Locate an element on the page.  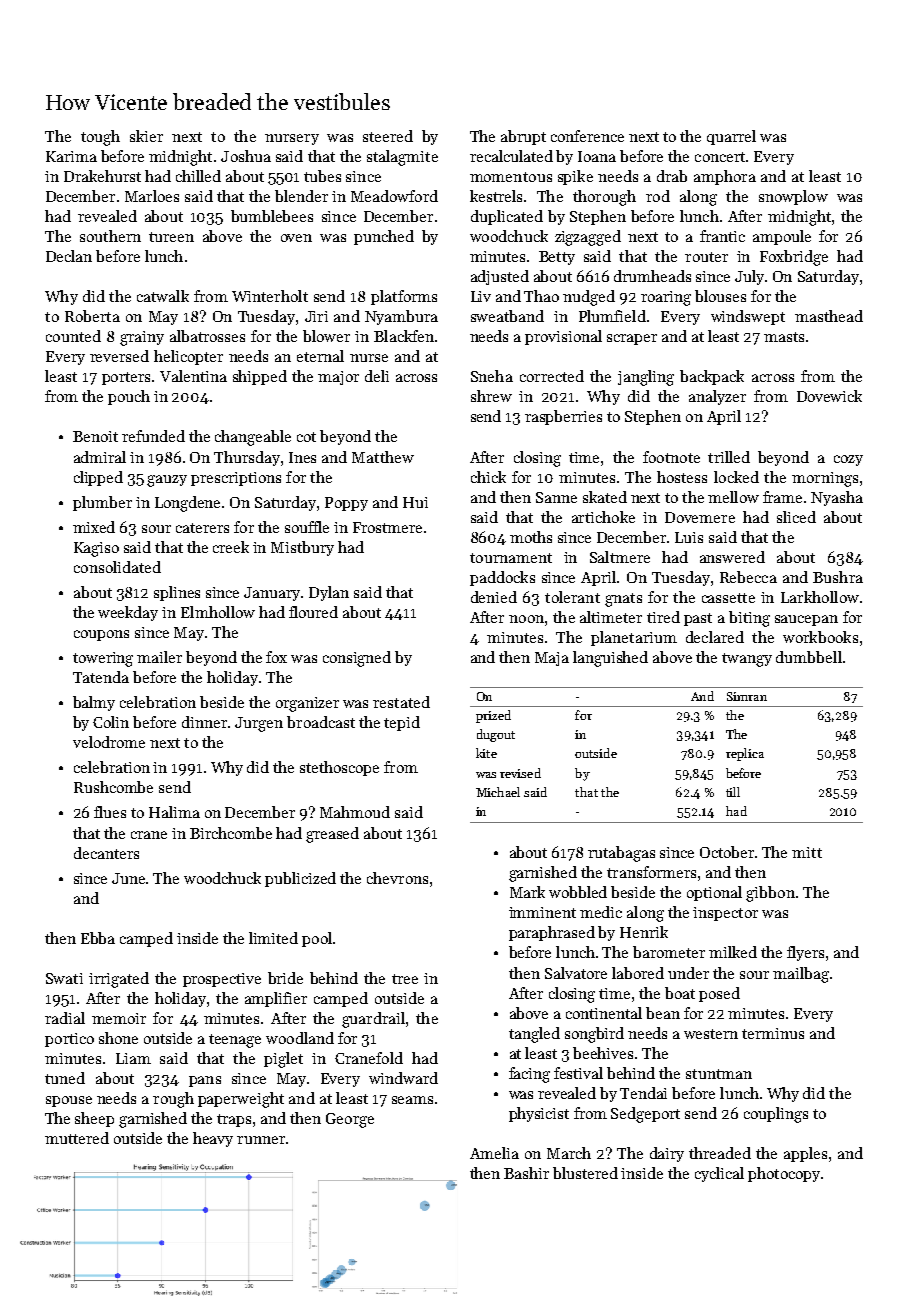
dumbbell is located at coordinates (809, 657).
